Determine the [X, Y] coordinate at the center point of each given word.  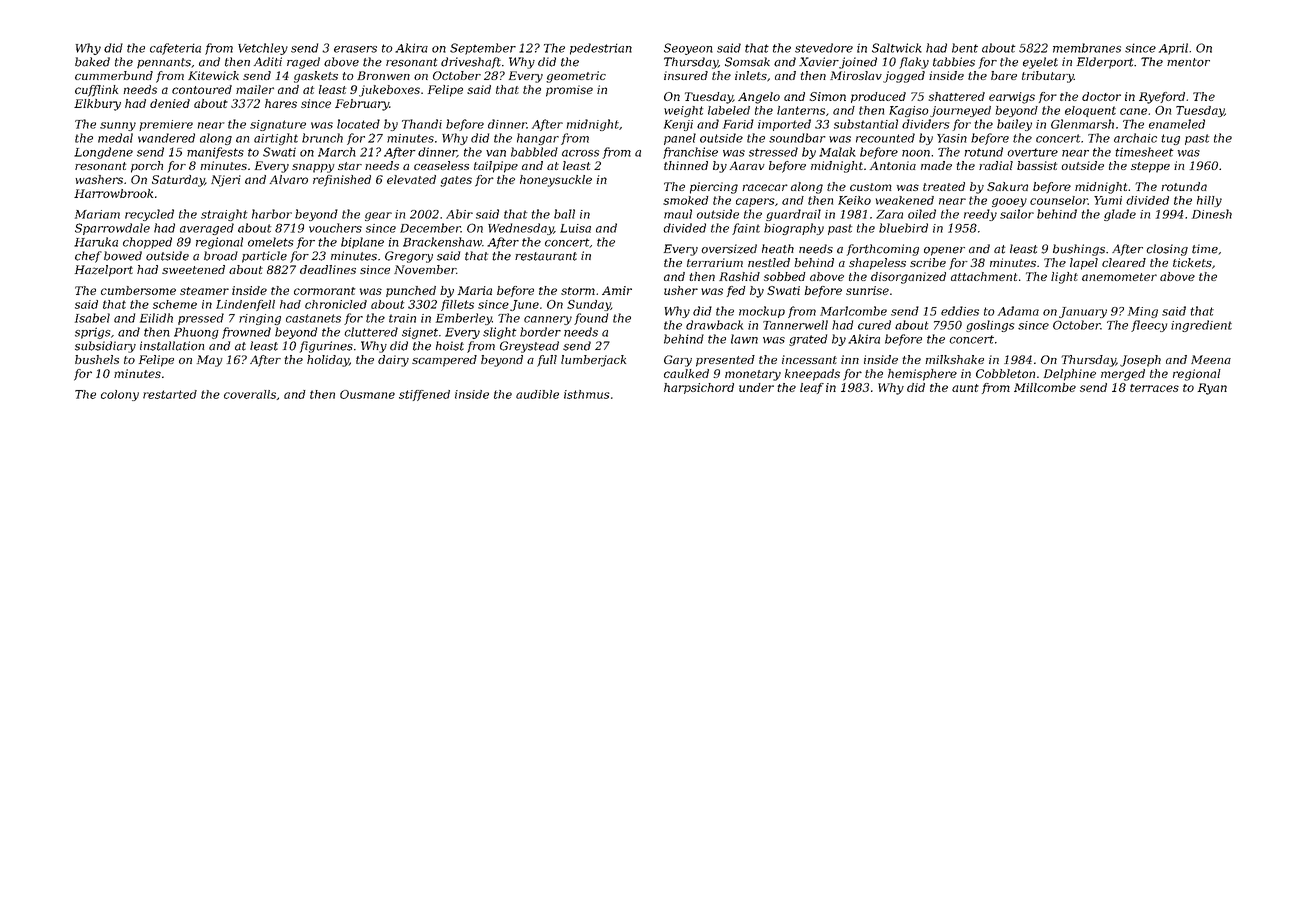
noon [916, 153]
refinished [342, 181]
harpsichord [699, 388]
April [1173, 49]
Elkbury [97, 105]
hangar [538, 139]
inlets [751, 75]
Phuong [196, 333]
